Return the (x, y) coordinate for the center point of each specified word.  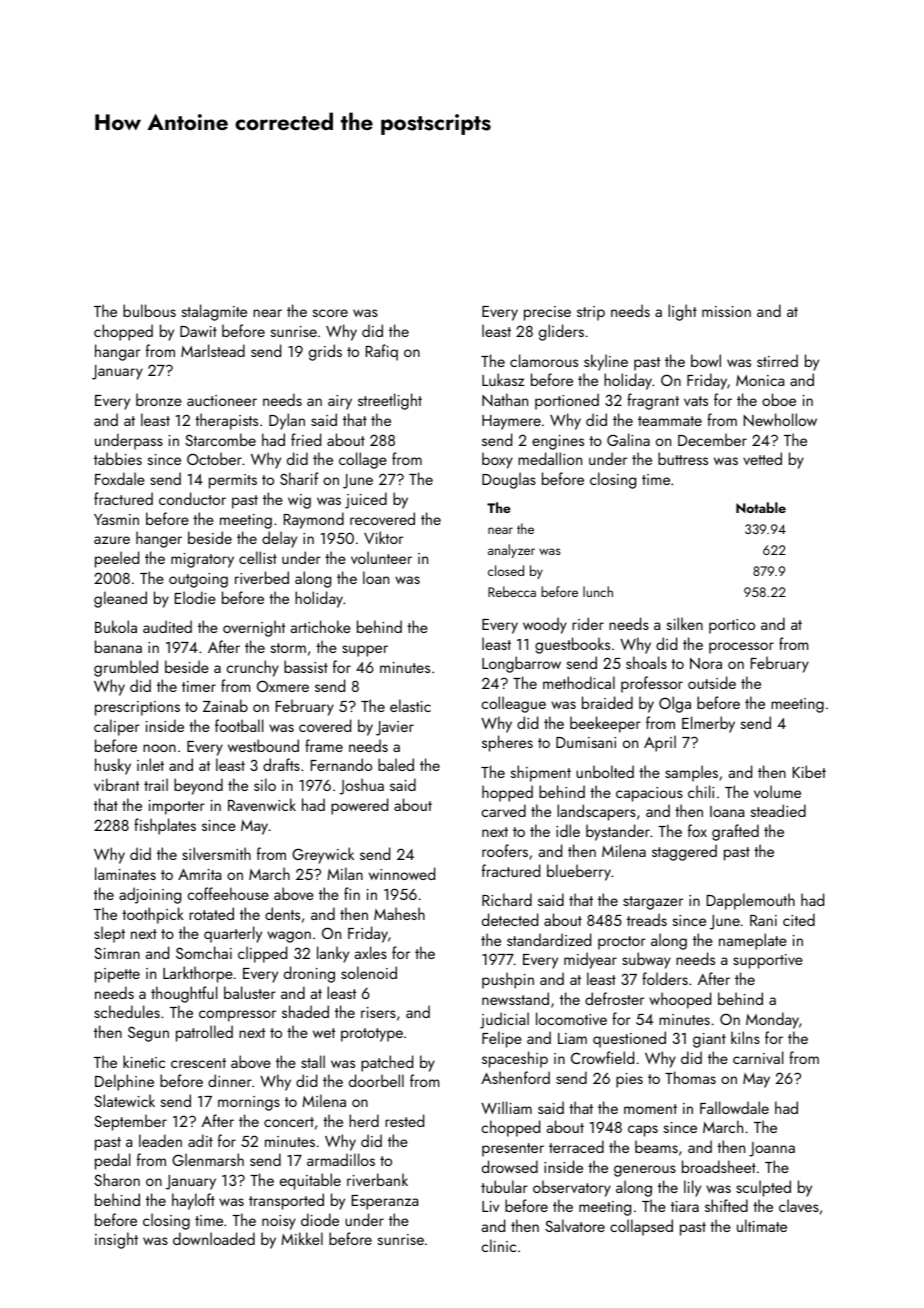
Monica (760, 380)
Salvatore (575, 1225)
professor (652, 684)
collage (363, 460)
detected (510, 919)
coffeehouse (228, 893)
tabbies (118, 458)
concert (289, 1122)
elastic (410, 705)
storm (288, 648)
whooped (680, 1000)
